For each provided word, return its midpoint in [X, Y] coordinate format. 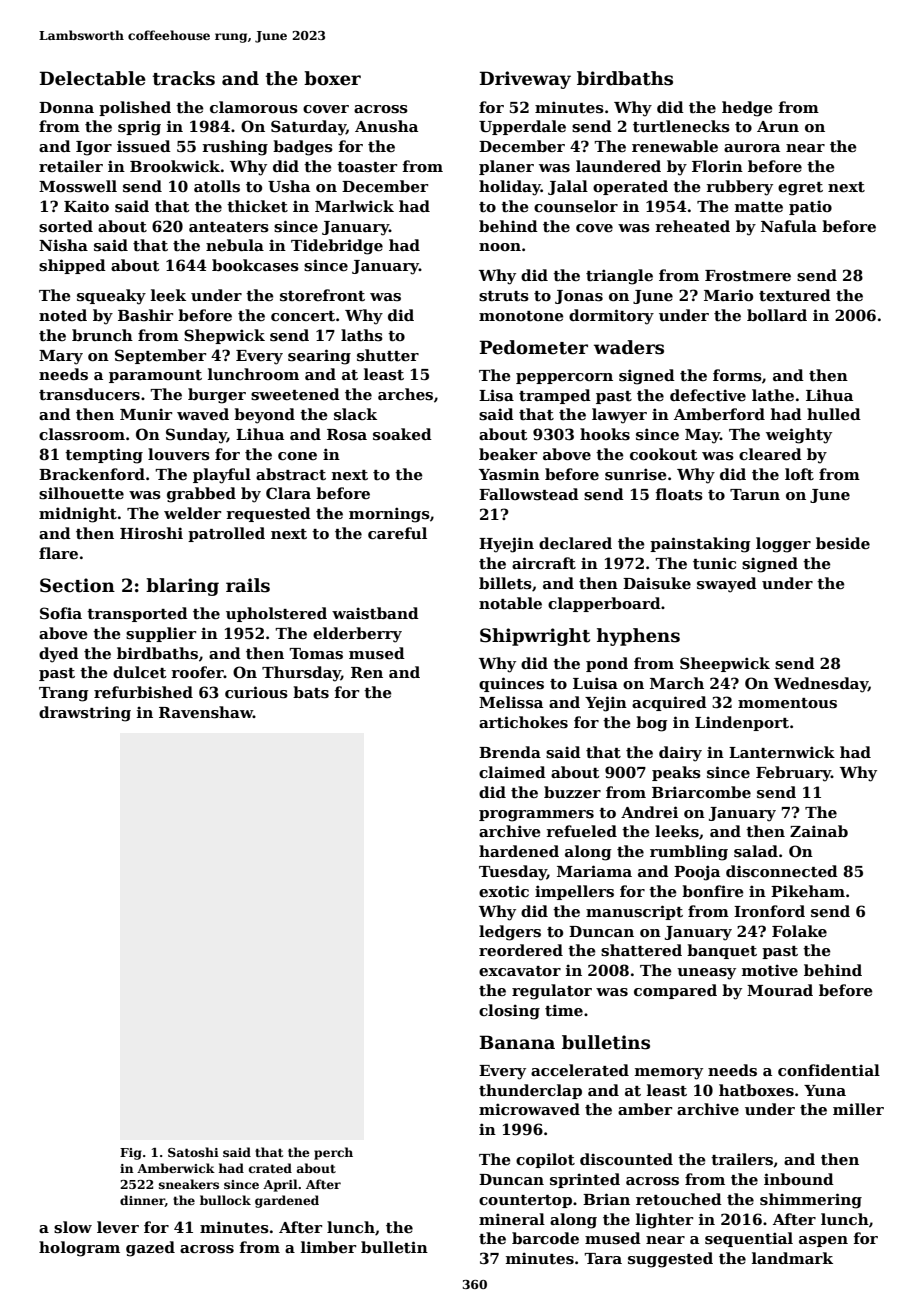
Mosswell [78, 186]
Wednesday [821, 685]
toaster [367, 167]
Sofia [61, 613]
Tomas [316, 653]
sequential [749, 1239]
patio [810, 207]
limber [328, 1247]
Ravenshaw [206, 712]
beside [843, 543]
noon [500, 247]
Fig [131, 1154]
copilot [545, 1160]
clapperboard [604, 604]
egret [800, 189]
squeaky [111, 297]
